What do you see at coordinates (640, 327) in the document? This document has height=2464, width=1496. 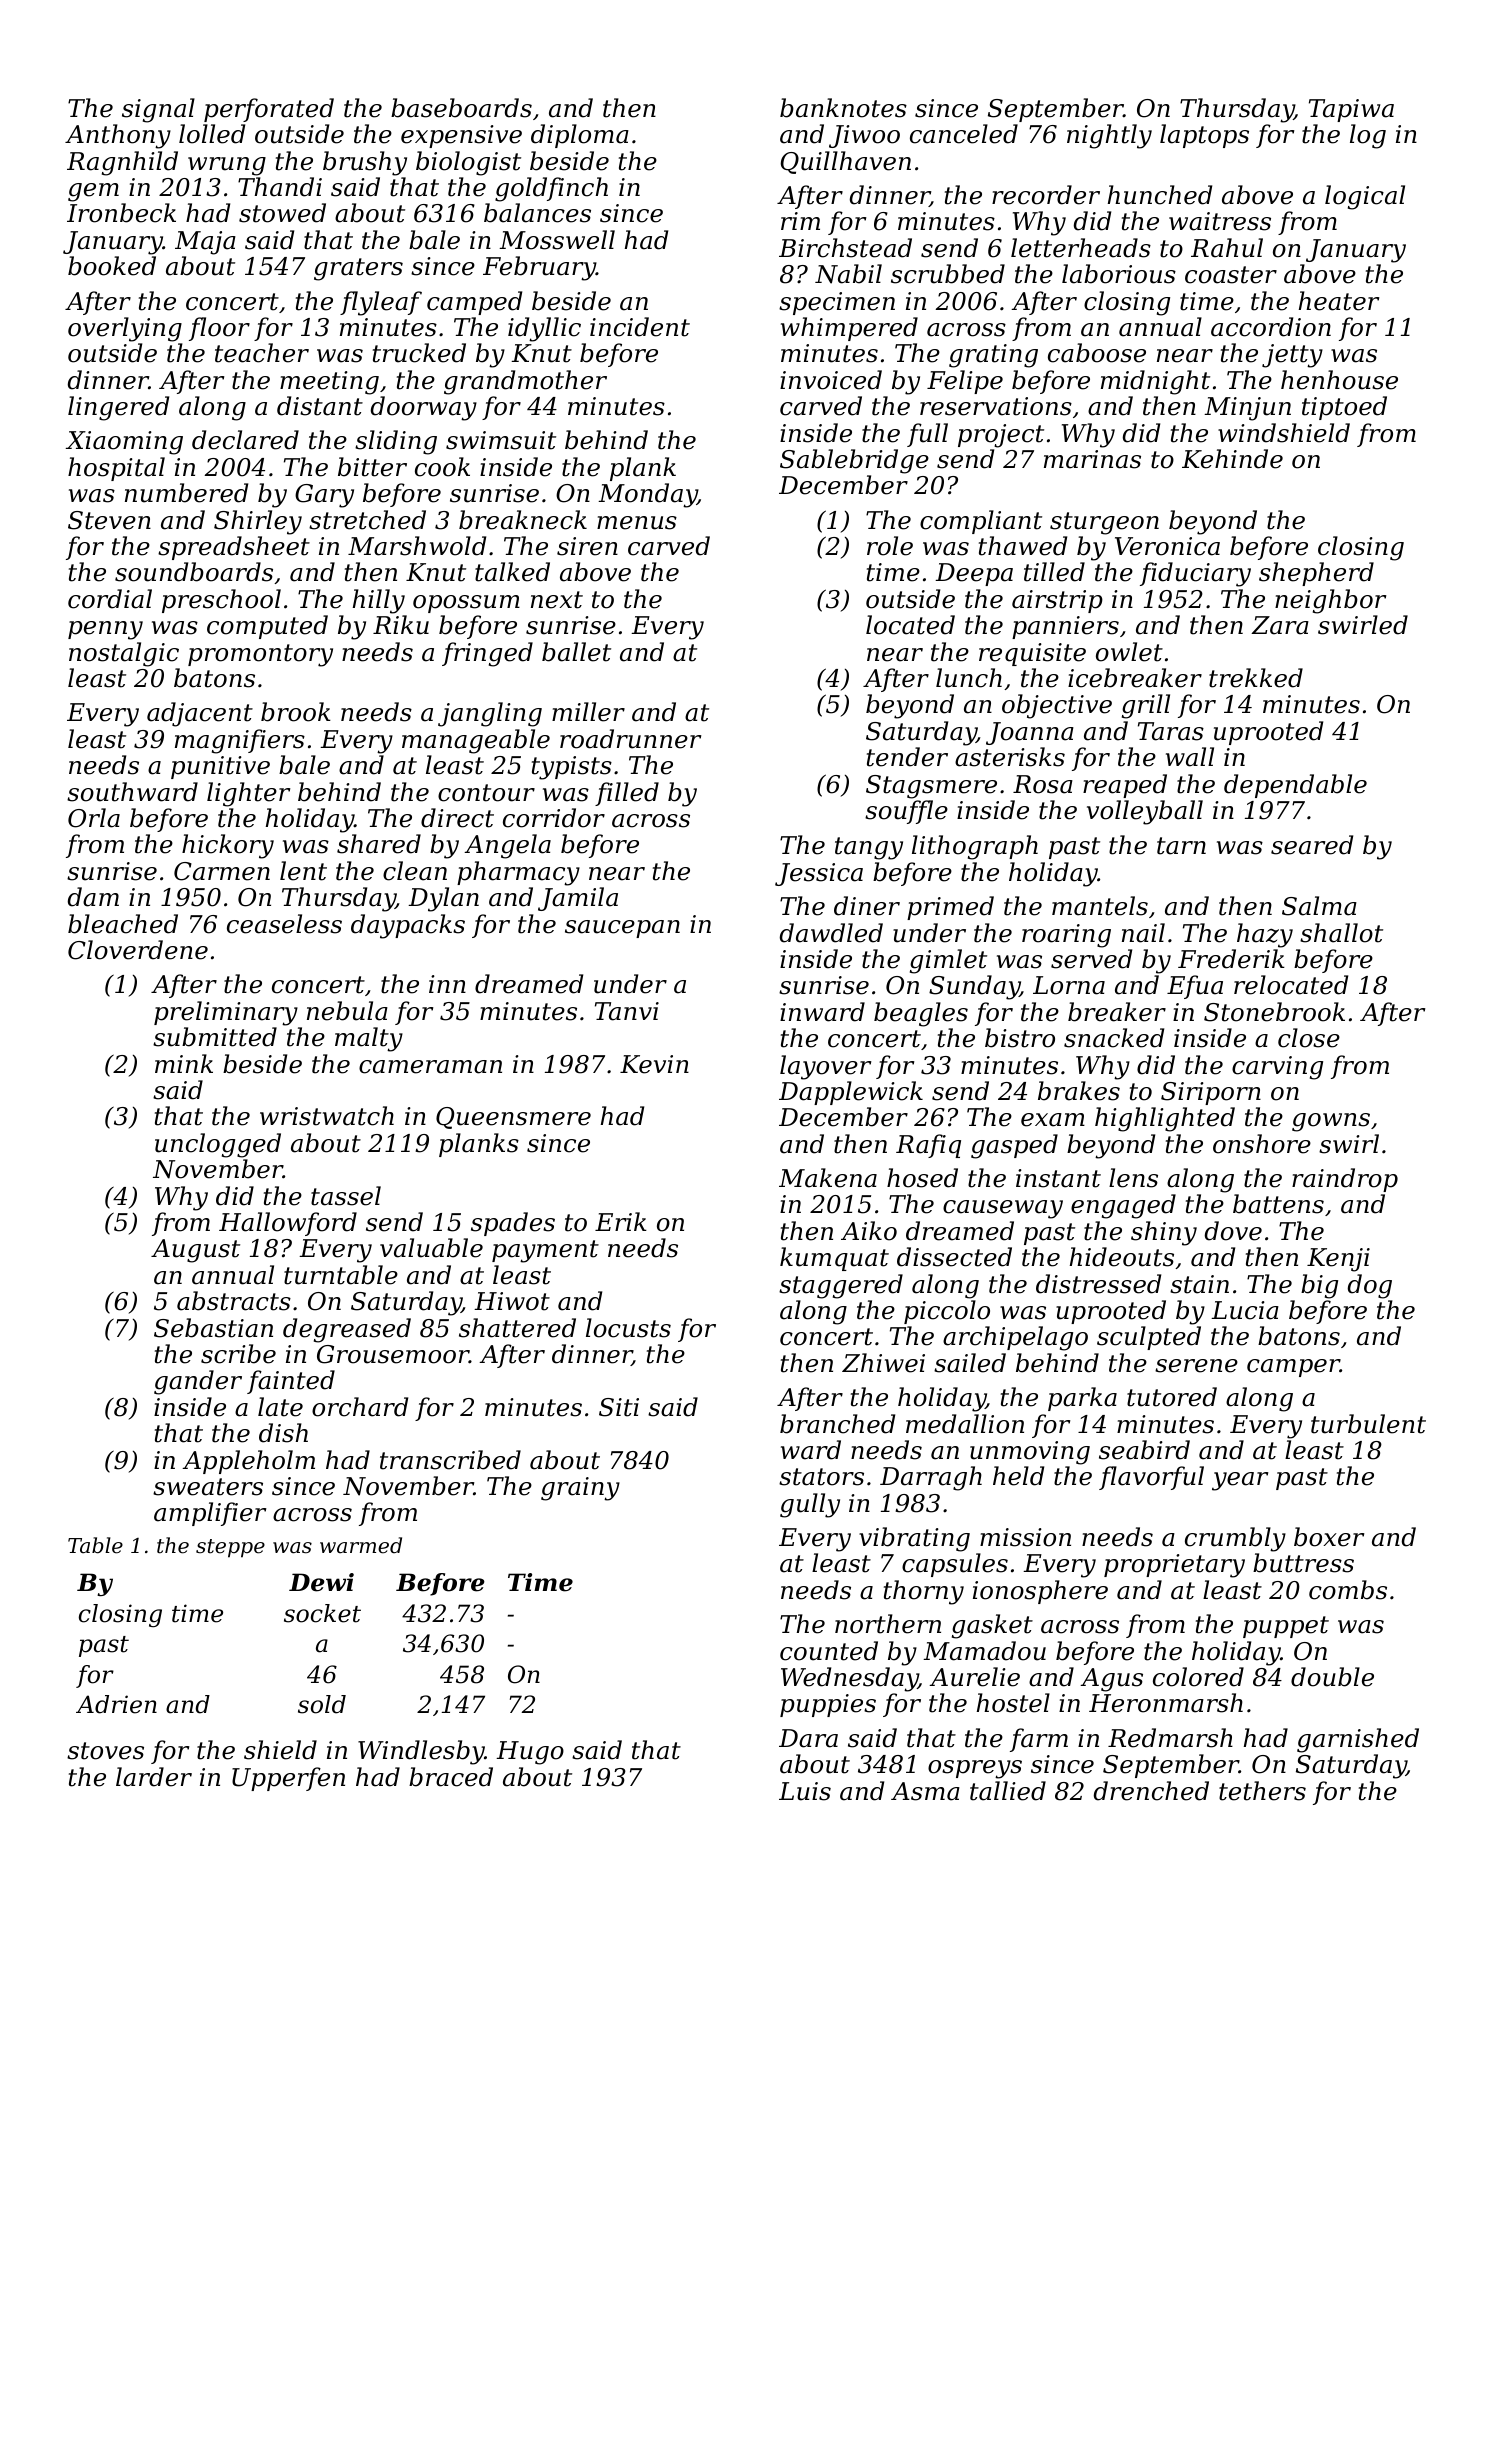 I see `incident` at bounding box center [640, 327].
